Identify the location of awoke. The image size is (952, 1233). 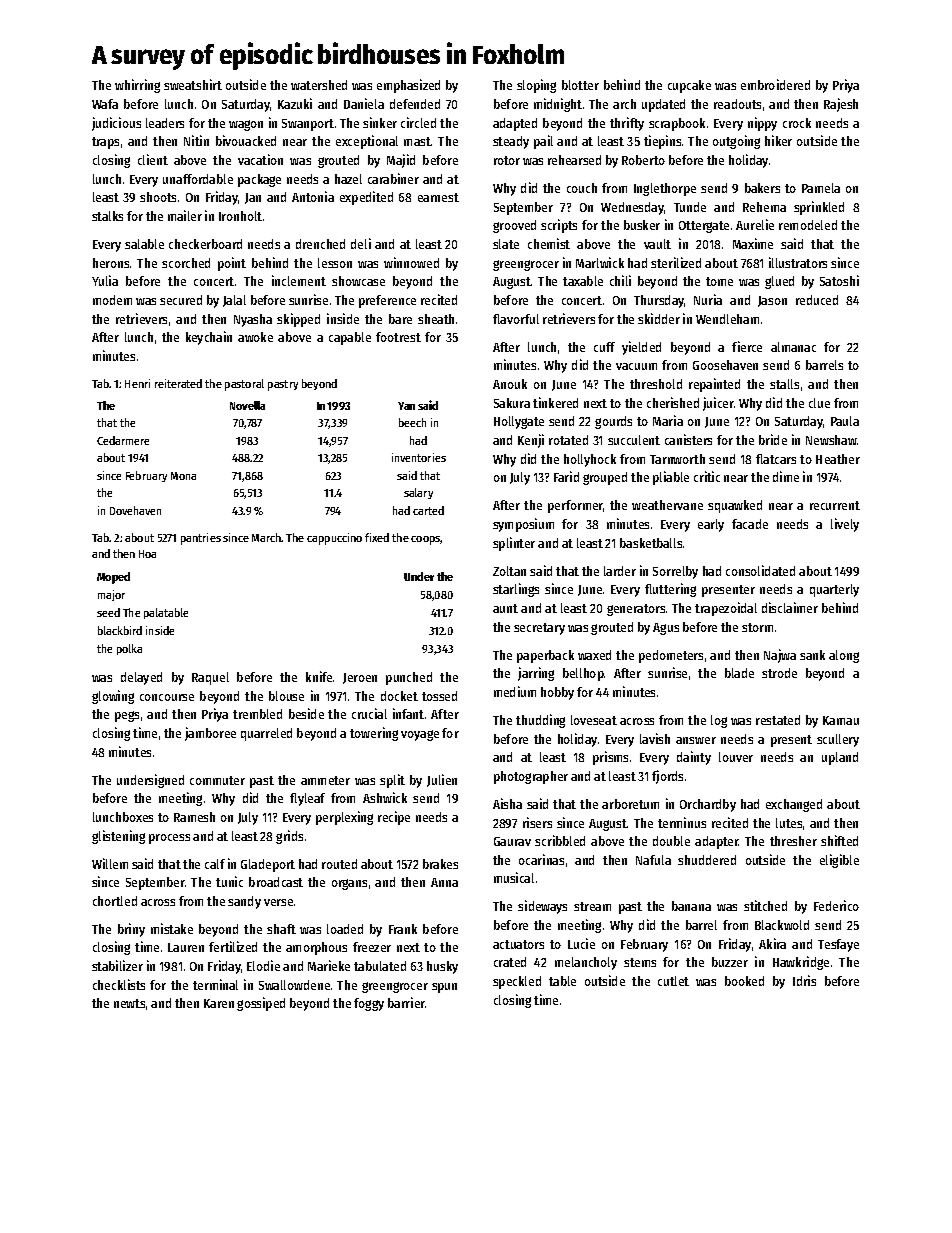
(255, 337).
